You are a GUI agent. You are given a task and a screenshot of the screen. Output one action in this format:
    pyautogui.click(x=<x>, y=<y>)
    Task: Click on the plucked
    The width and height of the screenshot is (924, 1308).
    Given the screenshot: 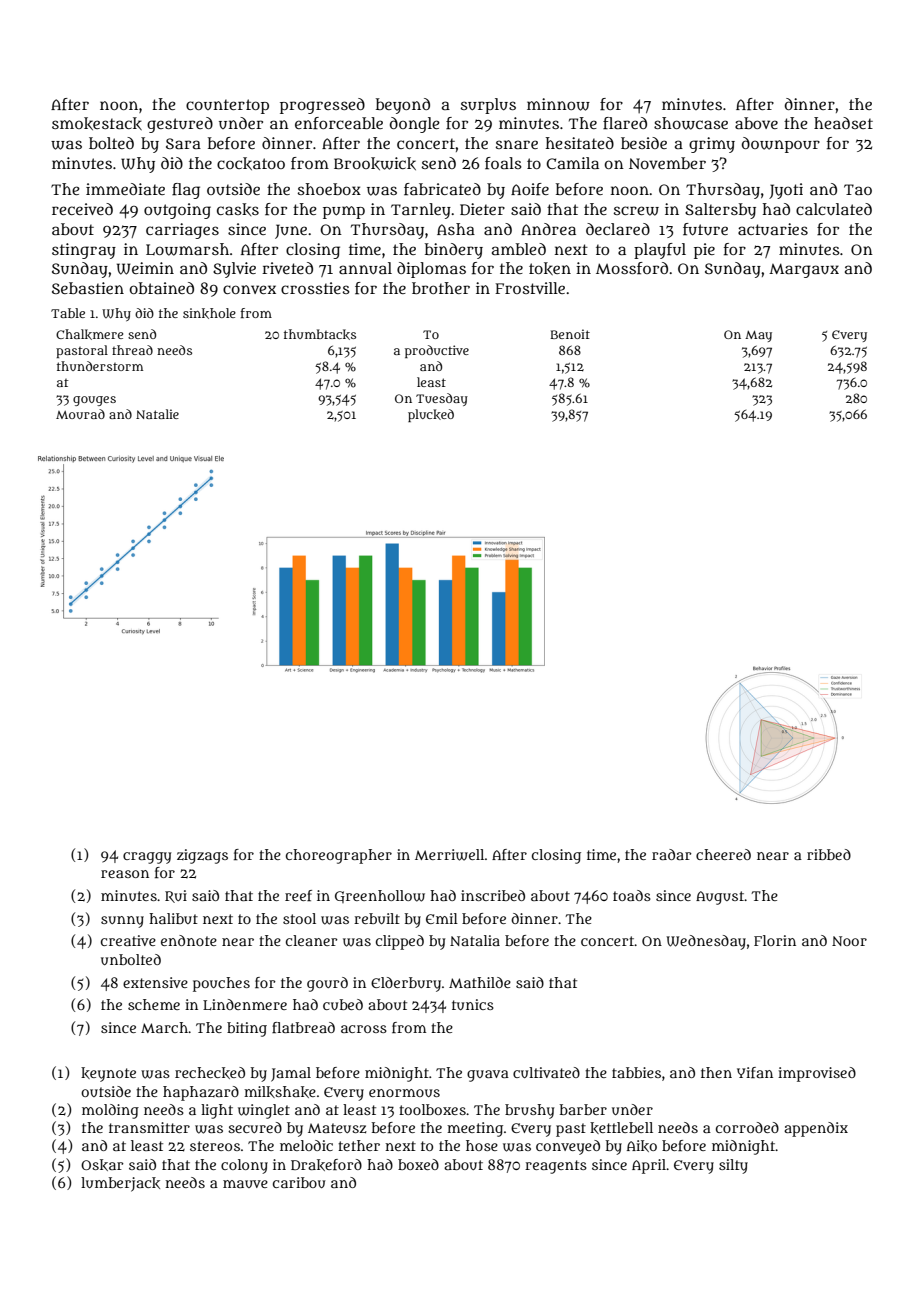 What is the action you would take?
    pyautogui.click(x=431, y=415)
